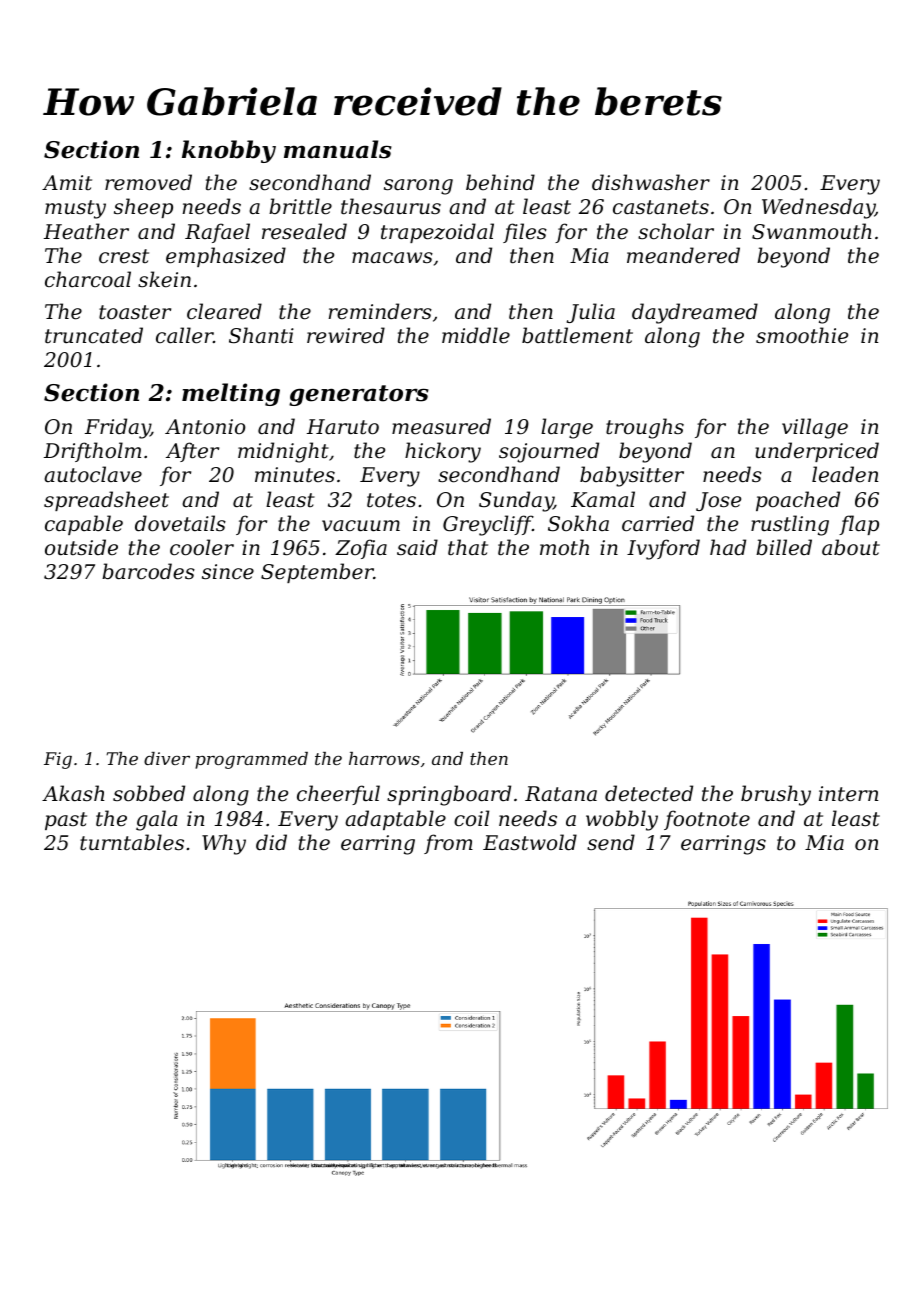  Describe the element at coordinates (224, 844) in the screenshot. I see `Why` at that location.
